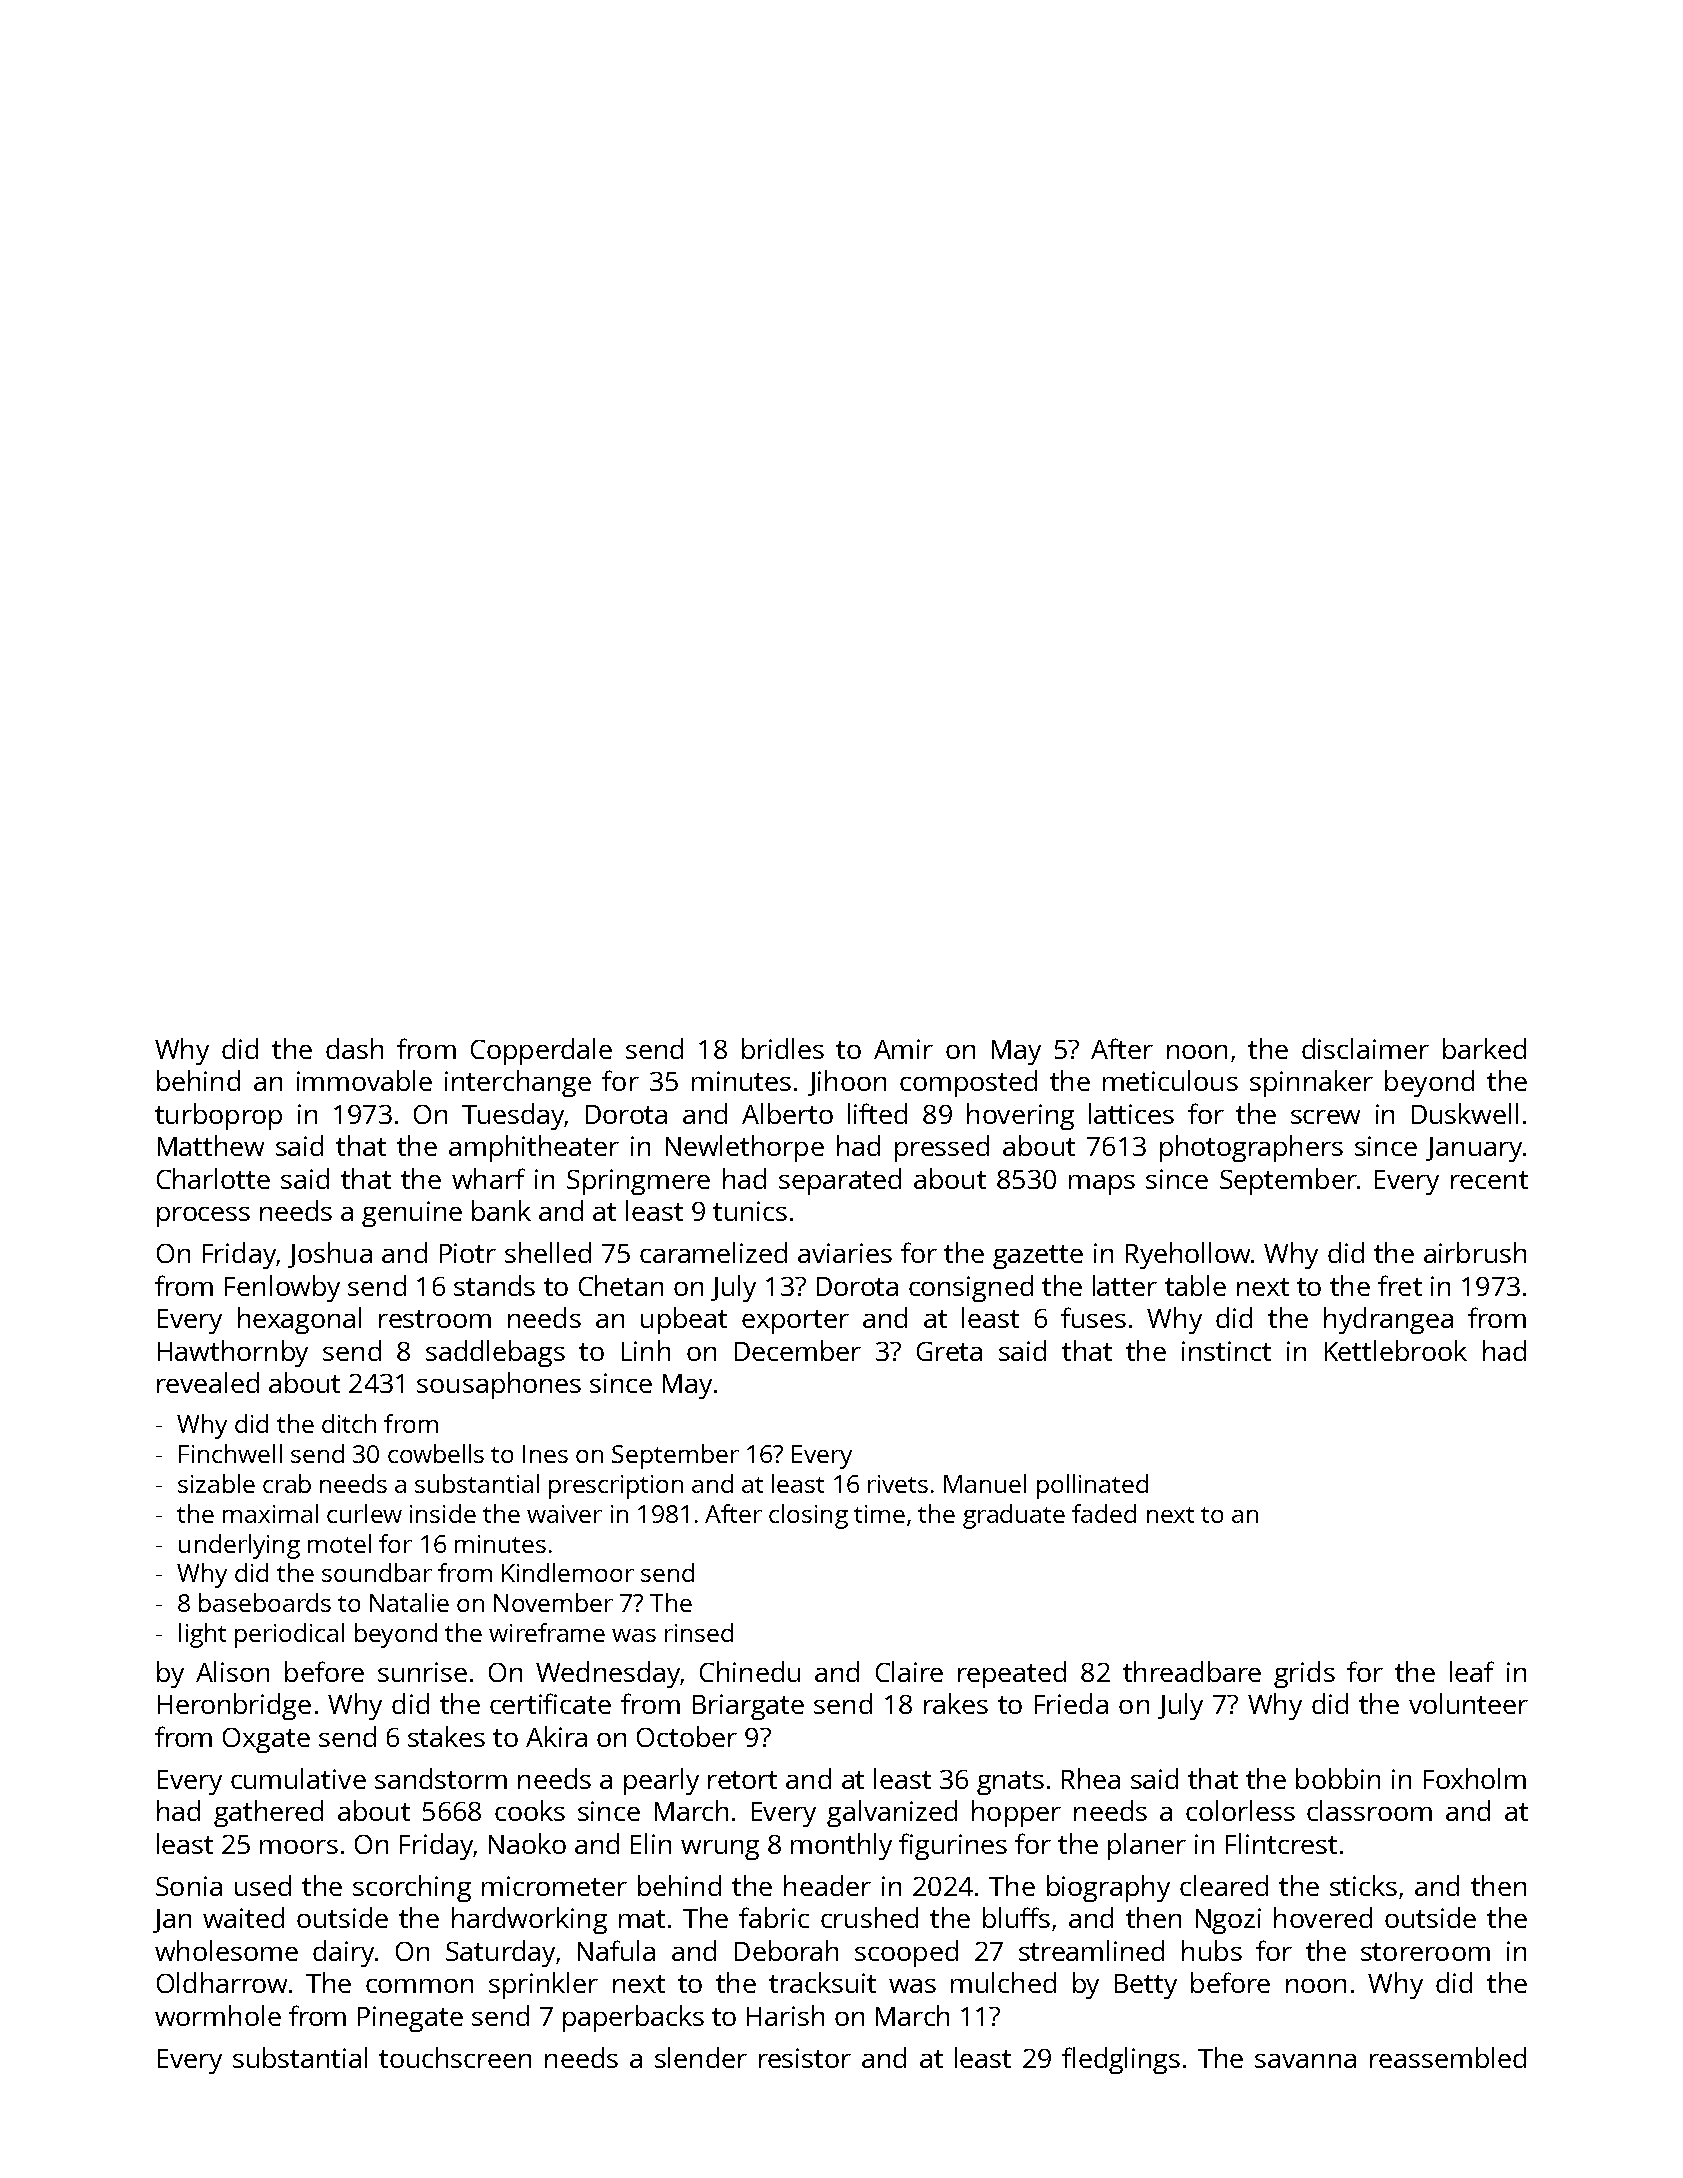  Describe the element at coordinates (840, 1181) in the image. I see `separated` at that location.
